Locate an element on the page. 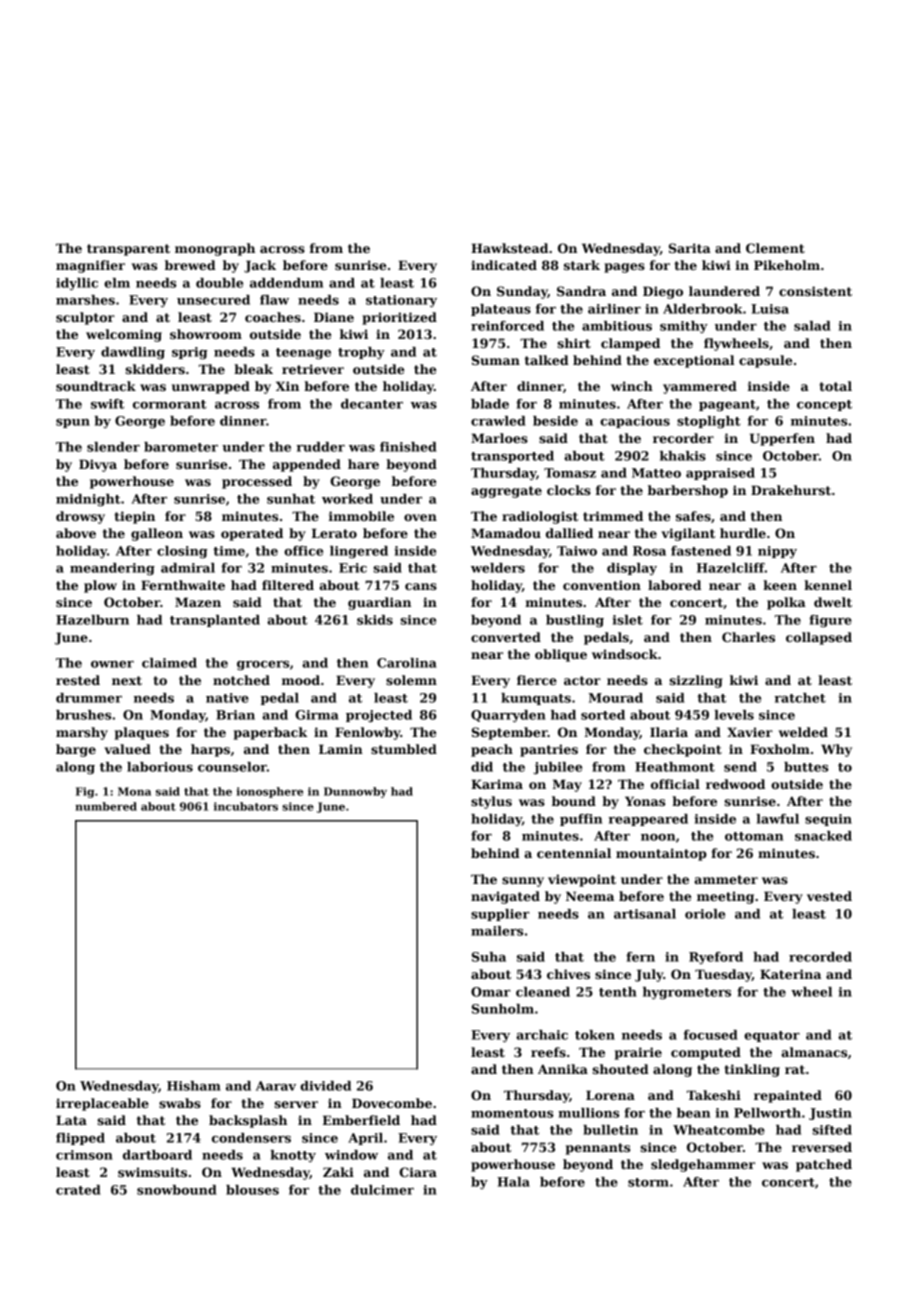  numbered is located at coordinates (106, 806).
